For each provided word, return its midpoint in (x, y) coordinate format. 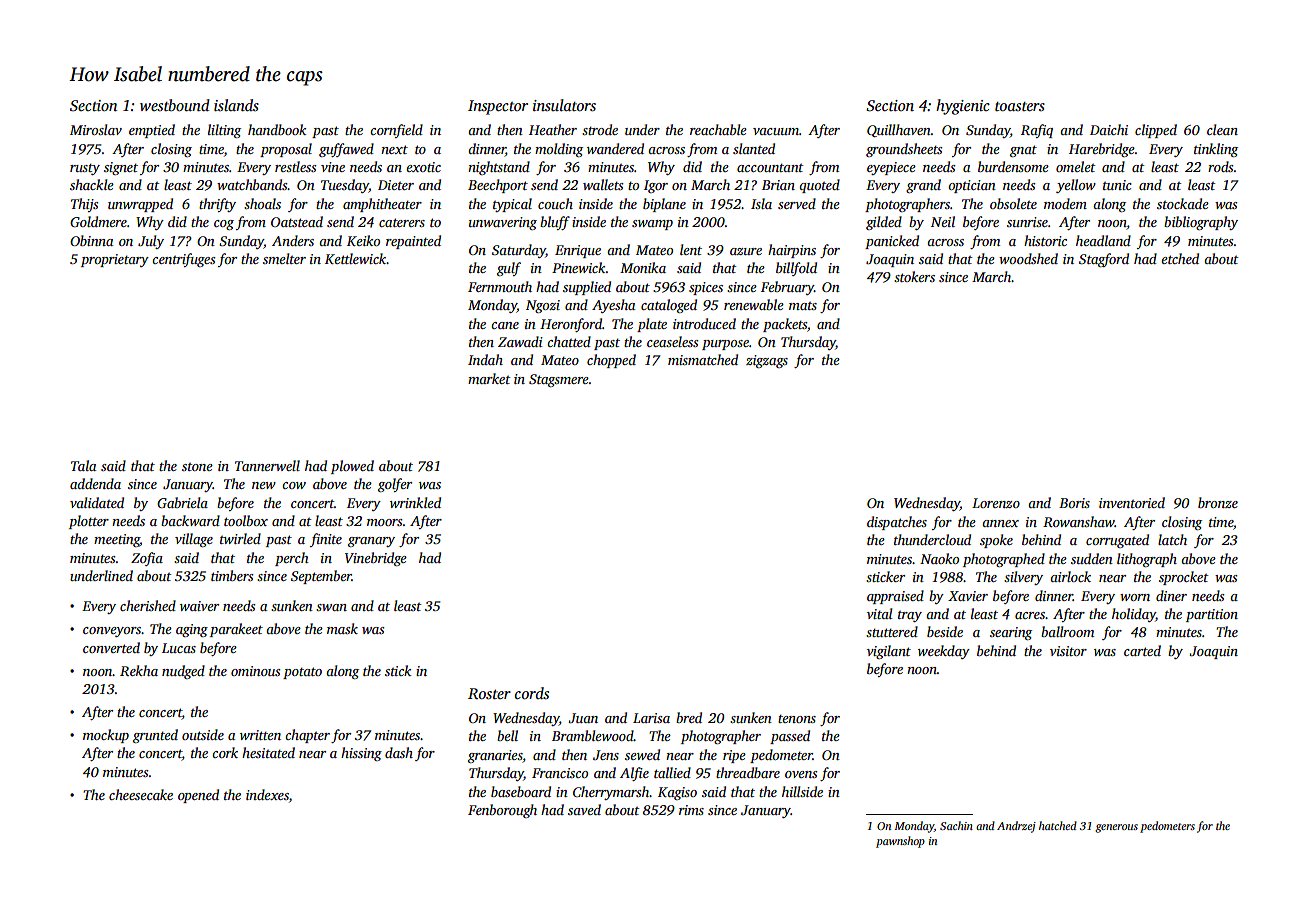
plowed (352, 467)
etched (1180, 258)
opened (198, 796)
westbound (175, 105)
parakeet (236, 630)
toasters (1020, 106)
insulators (564, 105)
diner (1171, 595)
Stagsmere (559, 380)
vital (880, 613)
